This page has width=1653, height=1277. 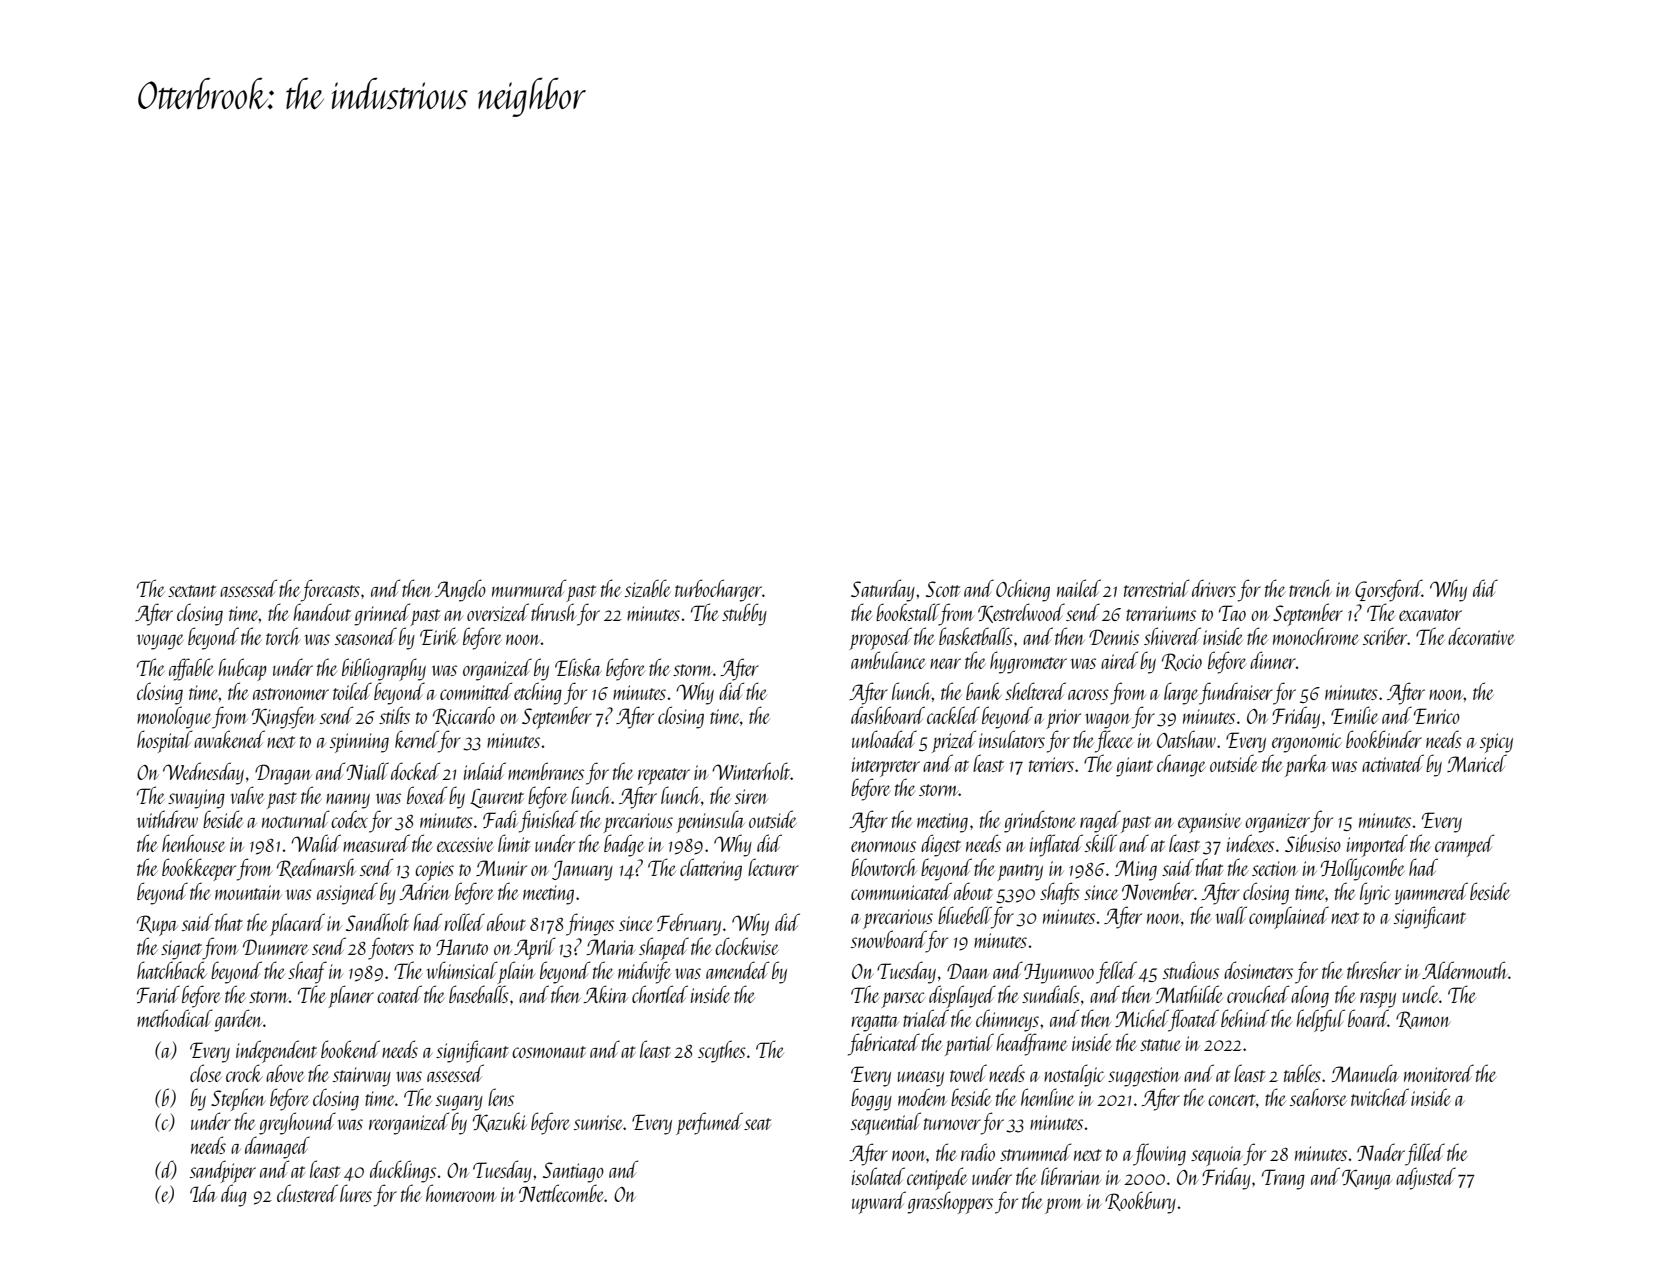 What do you see at coordinates (529, 588) in the page?
I see `murmured` at bounding box center [529, 588].
